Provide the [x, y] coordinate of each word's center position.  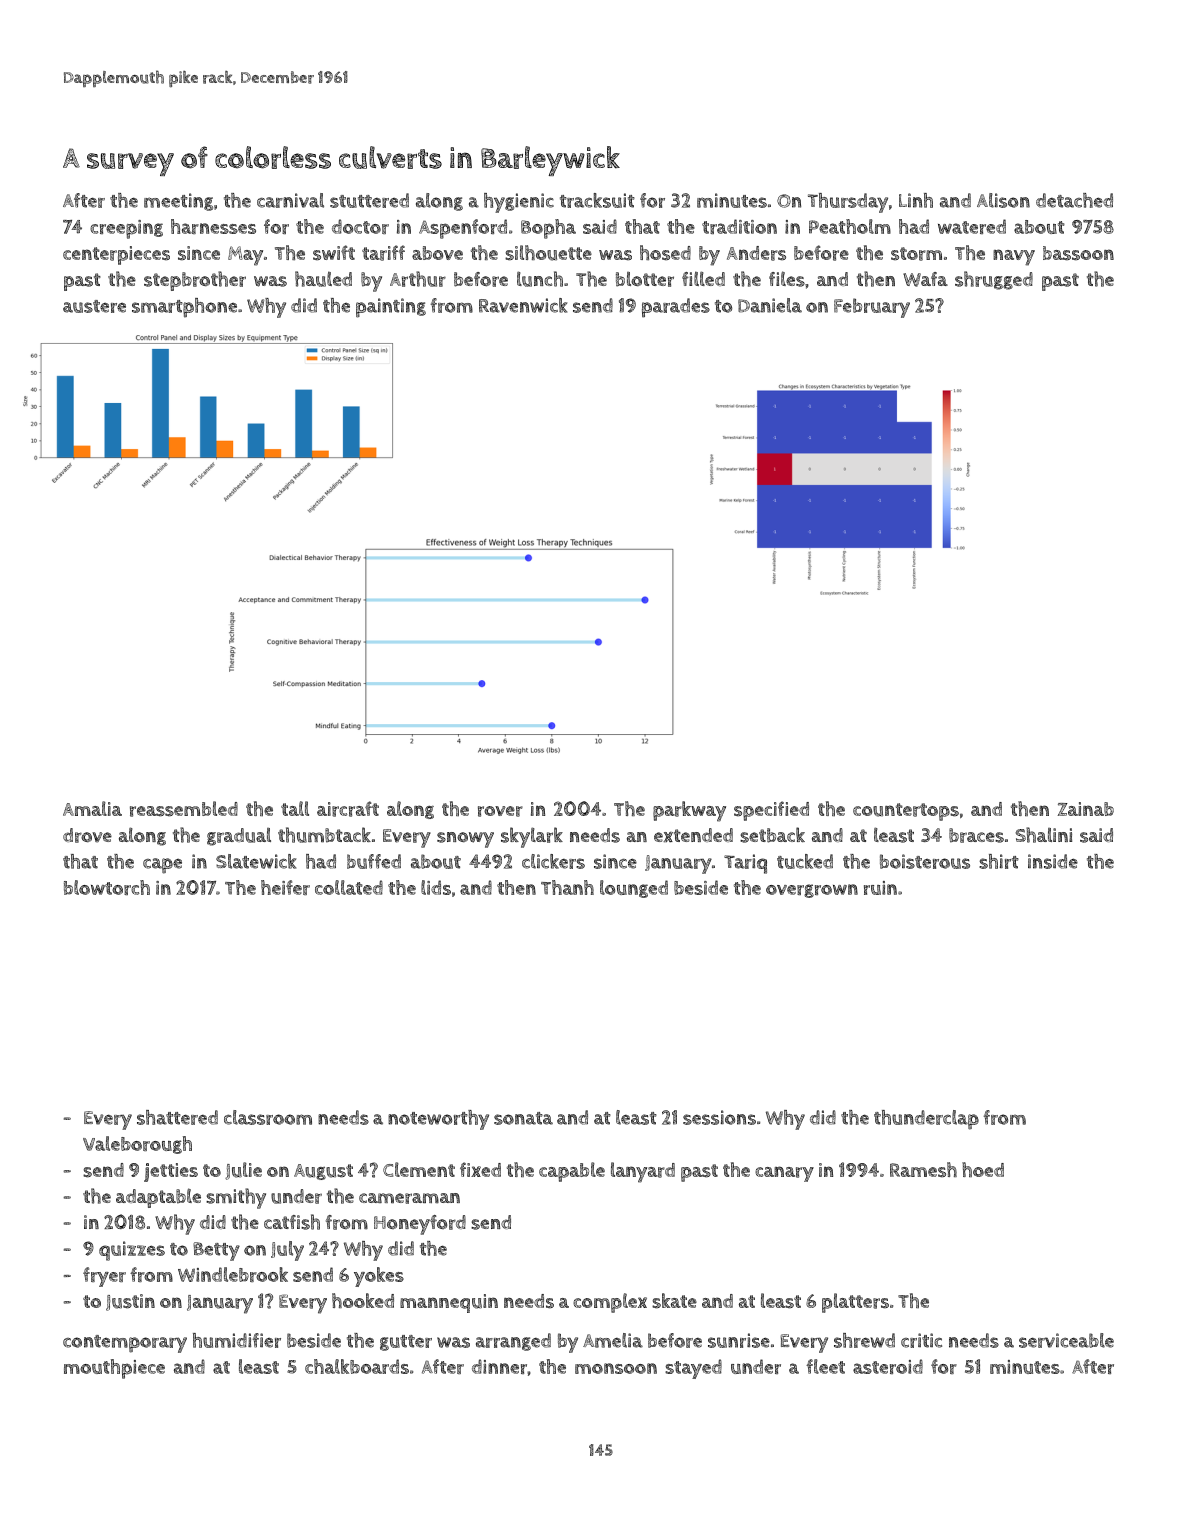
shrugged [994, 280]
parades [676, 308]
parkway [689, 811]
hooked [363, 1300]
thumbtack [324, 835]
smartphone [184, 308]
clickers [553, 861]
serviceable [1066, 1340]
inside [1053, 861]
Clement [419, 1169]
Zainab [1086, 809]
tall [295, 808]
